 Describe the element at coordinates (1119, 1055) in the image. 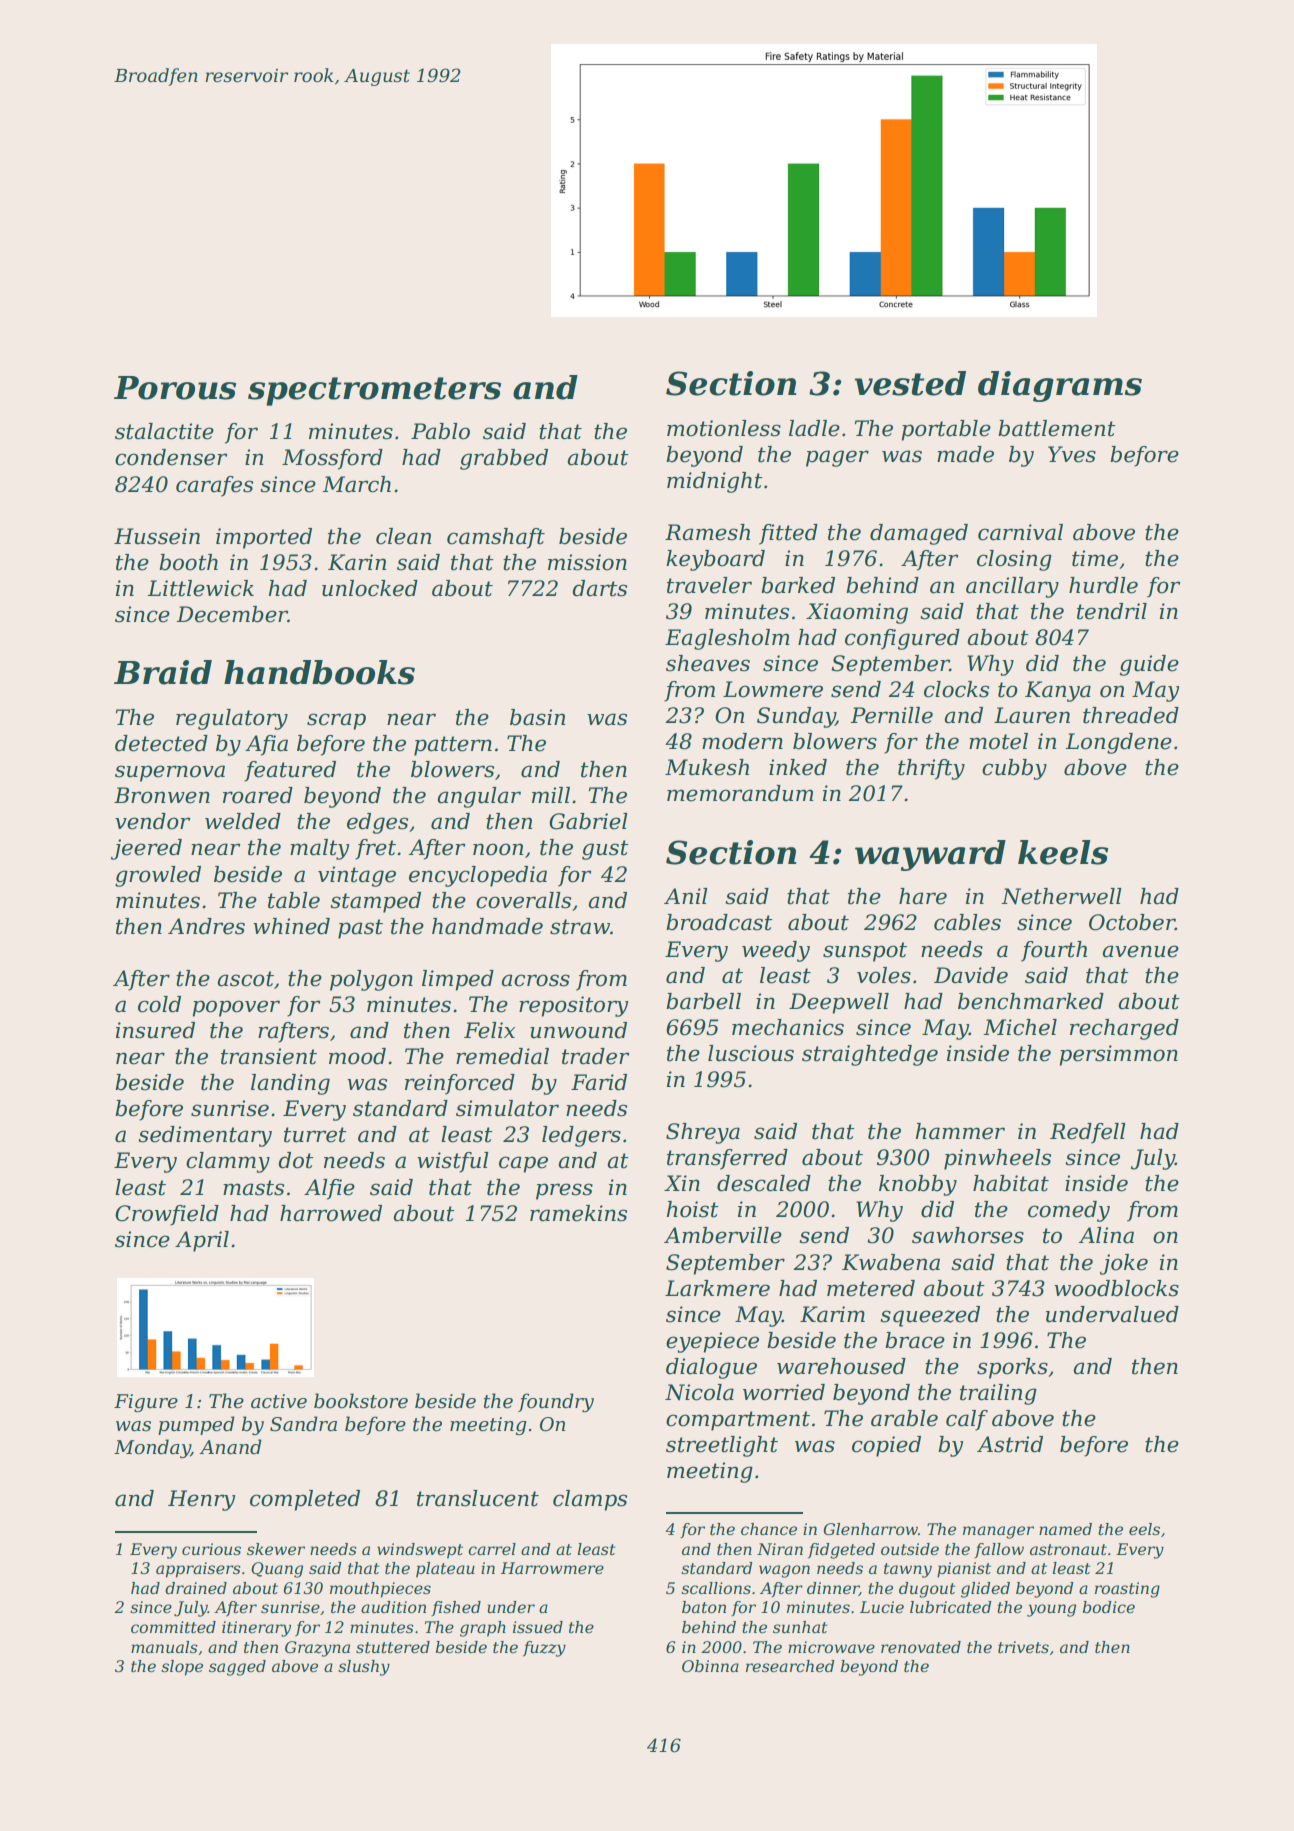

I see `persimmon` at that location.
